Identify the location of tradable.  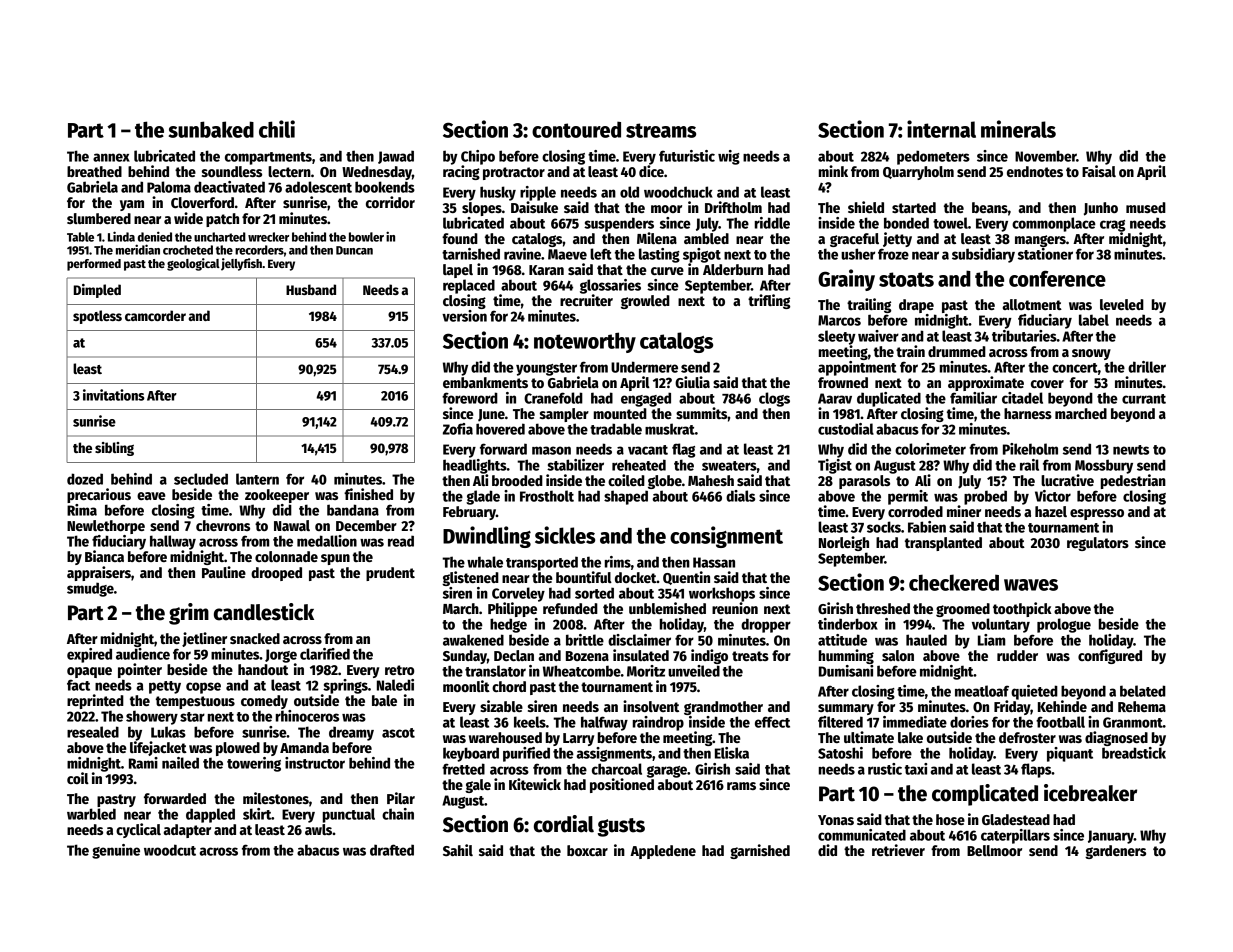
(616, 429).
